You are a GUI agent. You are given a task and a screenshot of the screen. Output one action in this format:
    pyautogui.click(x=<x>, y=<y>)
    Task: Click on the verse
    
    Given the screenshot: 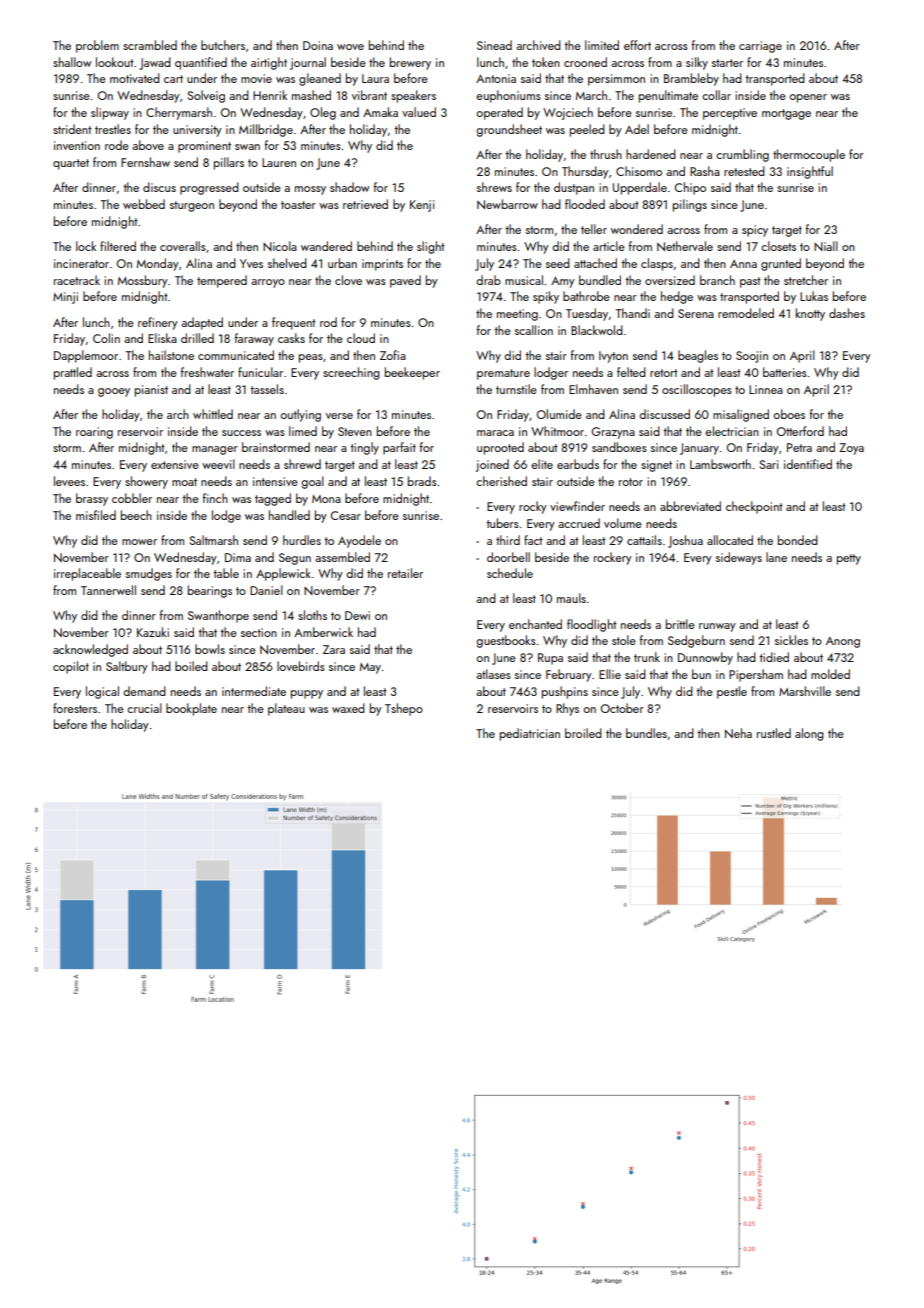 What is the action you would take?
    pyautogui.click(x=339, y=416)
